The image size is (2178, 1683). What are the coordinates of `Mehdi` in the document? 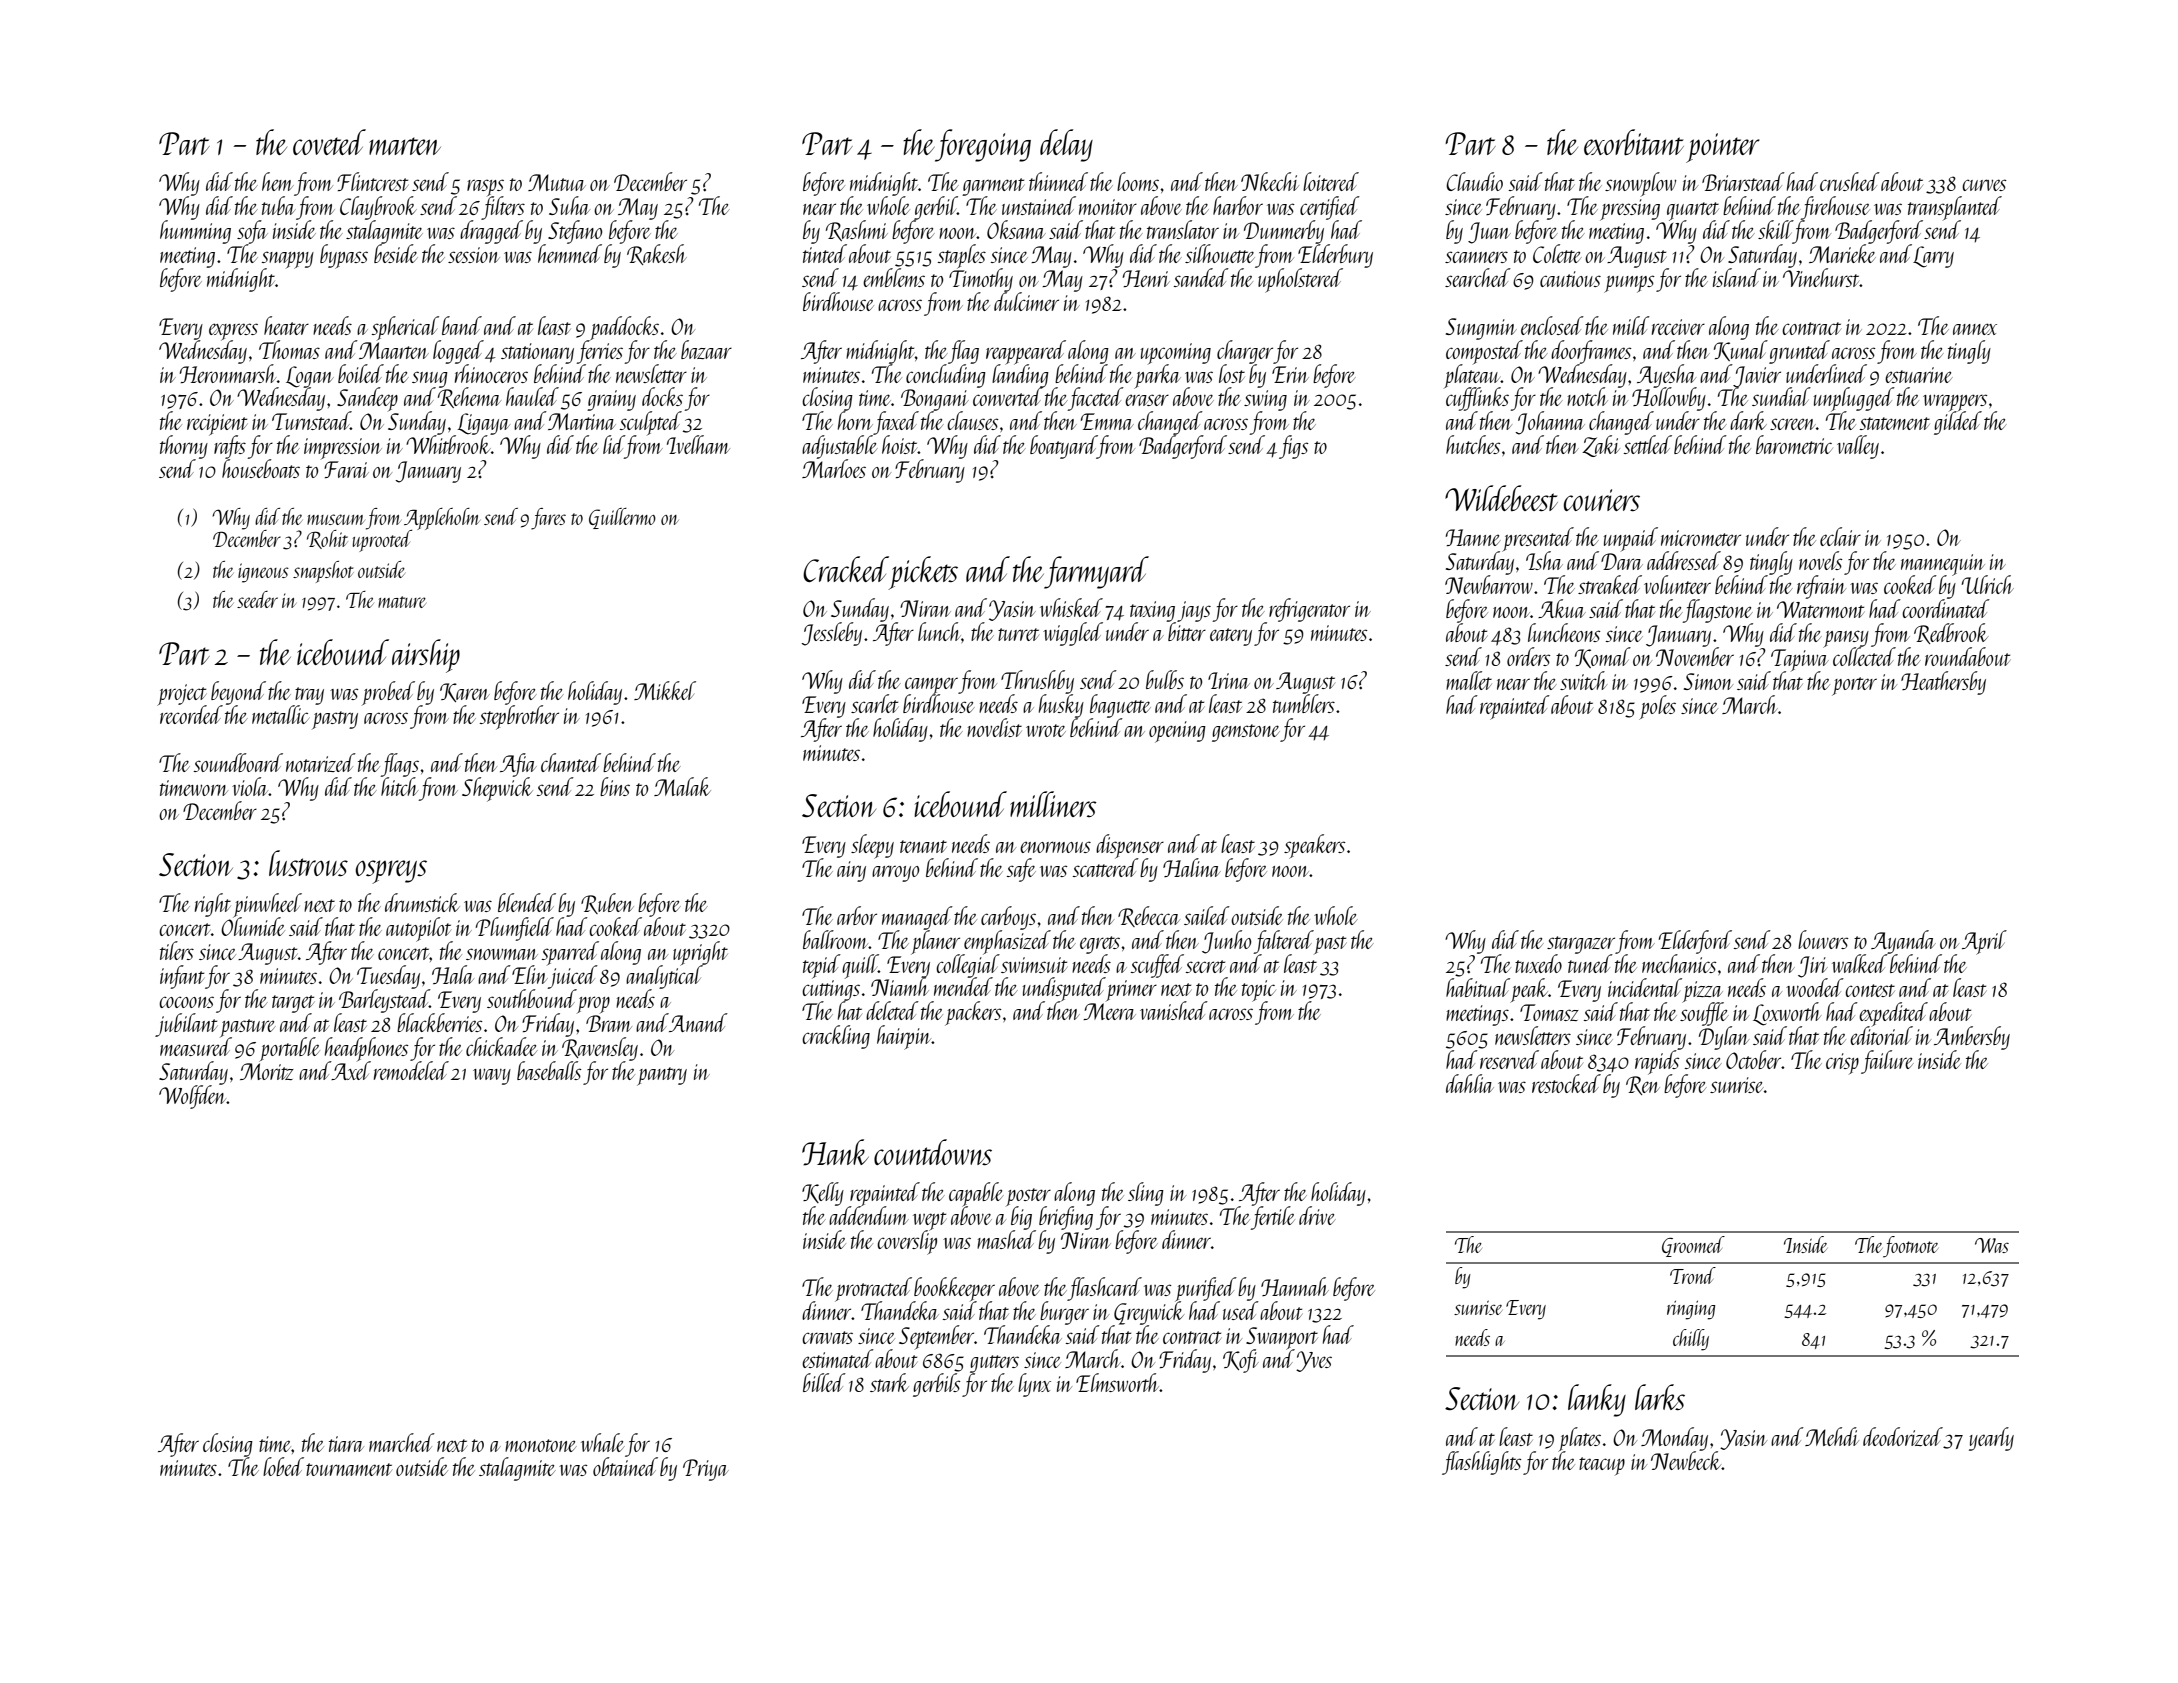 It's located at (1832, 1436).
